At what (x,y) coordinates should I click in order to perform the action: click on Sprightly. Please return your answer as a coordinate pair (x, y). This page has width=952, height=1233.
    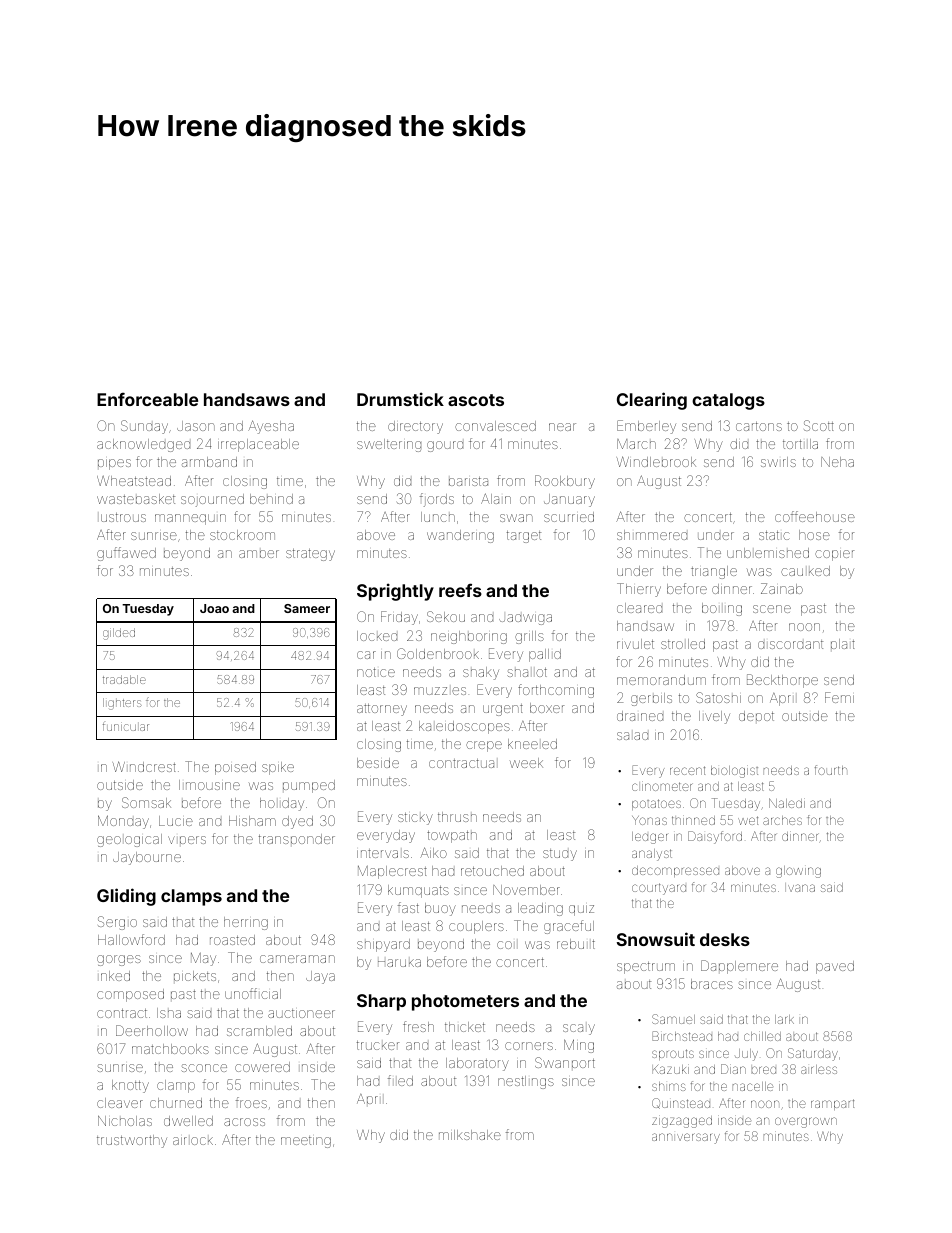
    Looking at the image, I should click on (395, 592).
